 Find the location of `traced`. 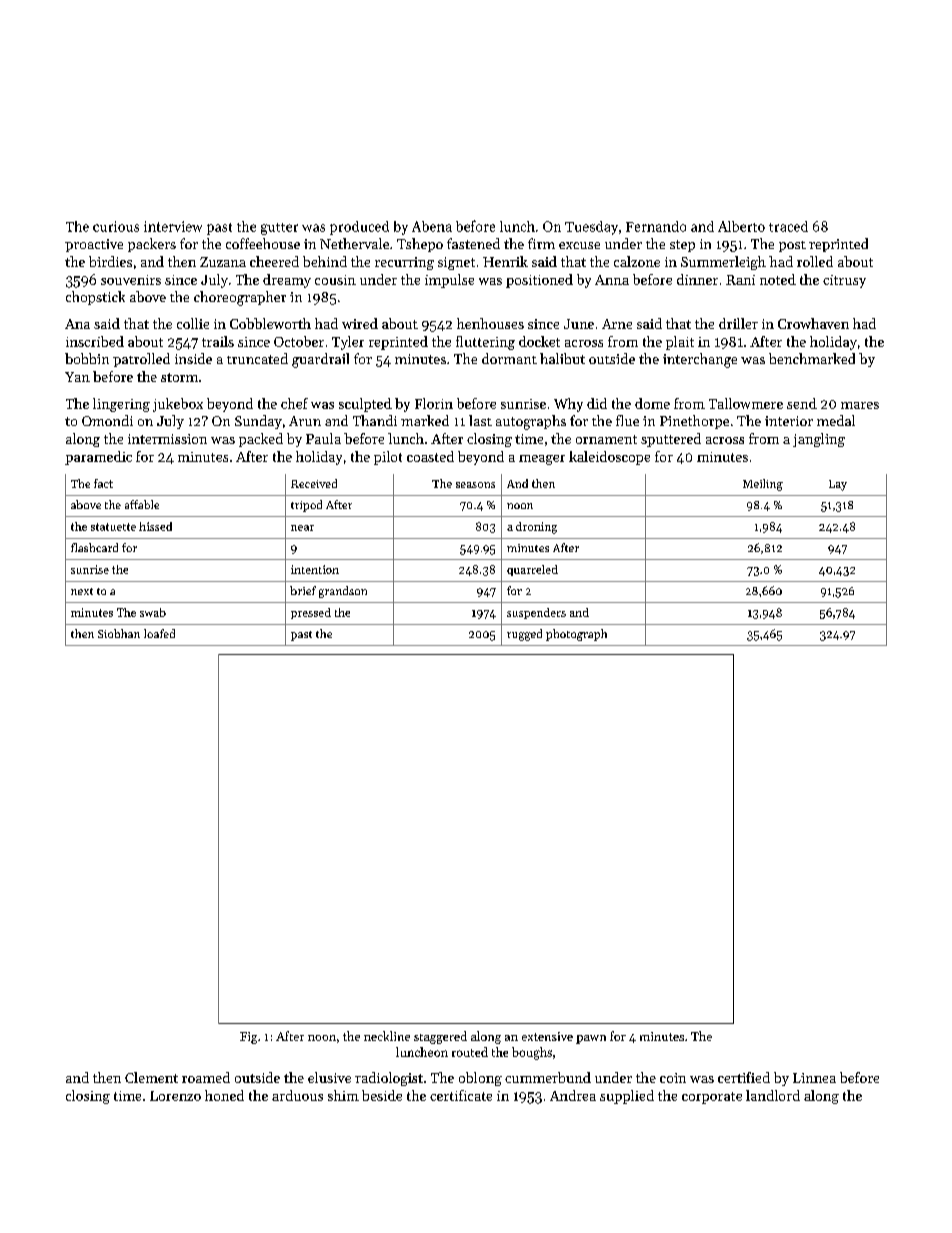

traced is located at coordinates (788, 226).
